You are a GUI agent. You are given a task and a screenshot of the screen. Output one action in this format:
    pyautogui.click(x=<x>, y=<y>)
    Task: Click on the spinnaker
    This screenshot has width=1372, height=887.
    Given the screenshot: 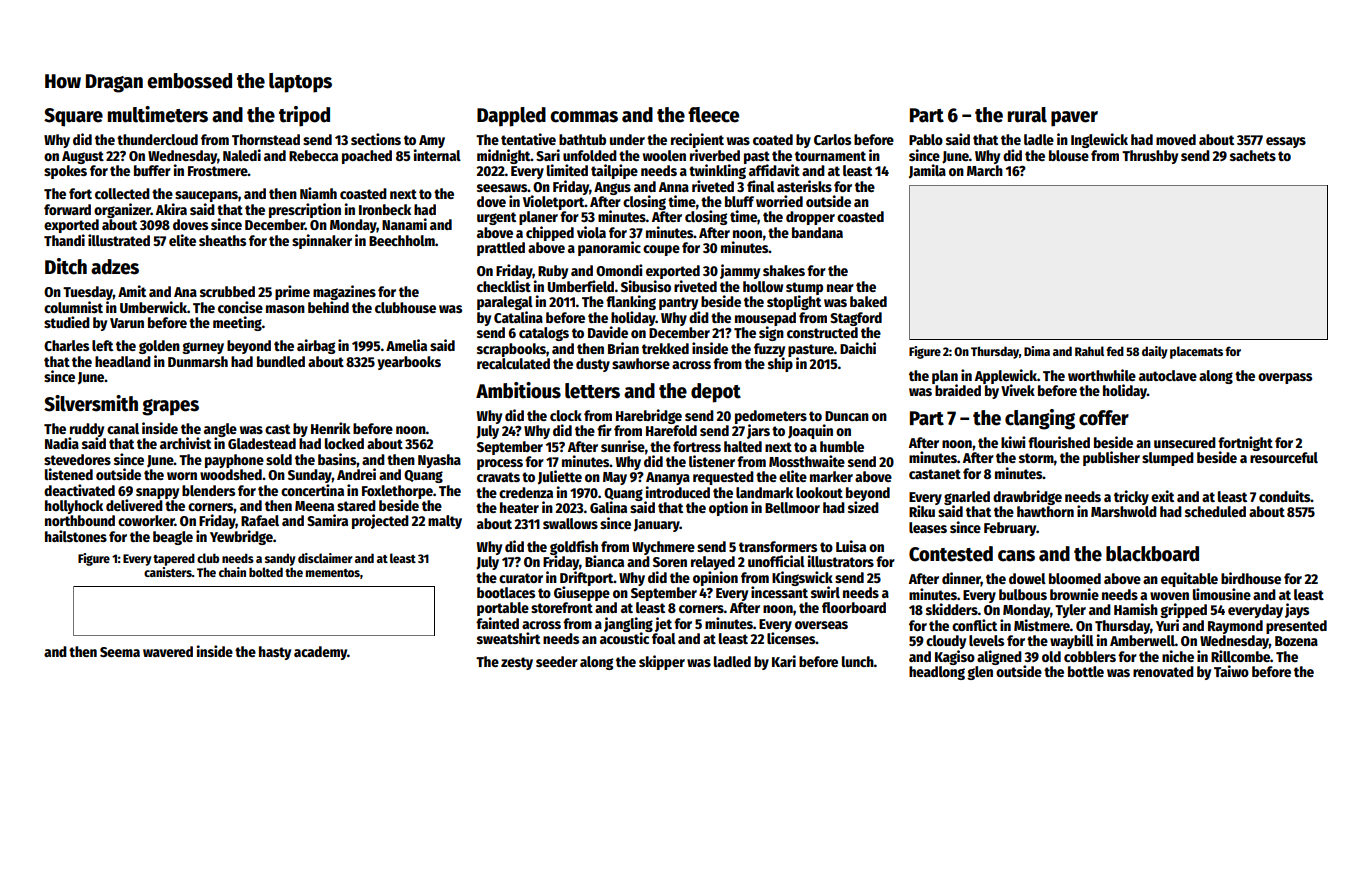 What is the action you would take?
    pyautogui.click(x=322, y=241)
